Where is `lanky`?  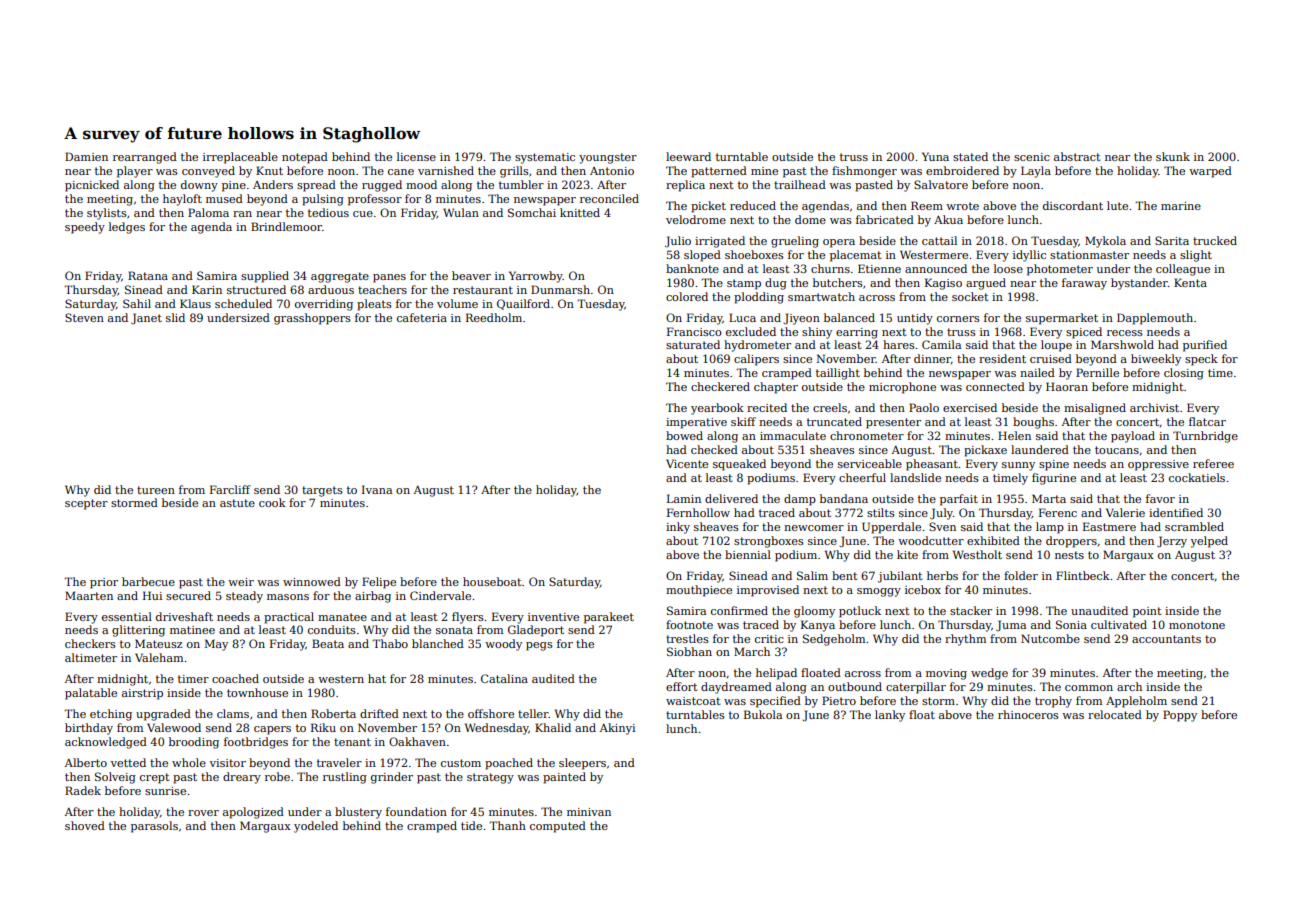 lanky is located at coordinates (890, 716).
